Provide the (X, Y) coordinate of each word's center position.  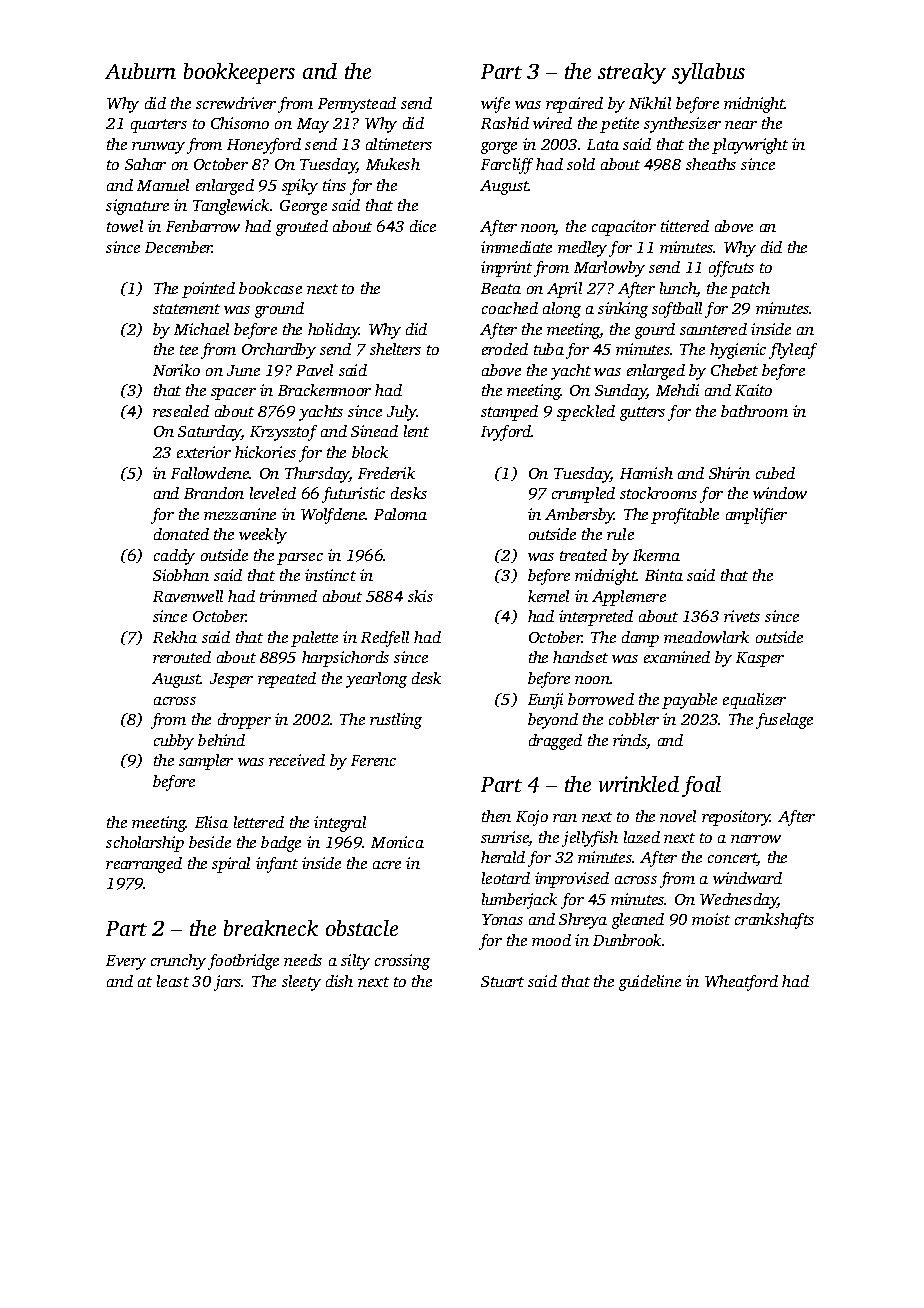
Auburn (140, 71)
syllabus (708, 73)
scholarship (145, 844)
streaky (632, 73)
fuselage (784, 721)
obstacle (362, 928)
